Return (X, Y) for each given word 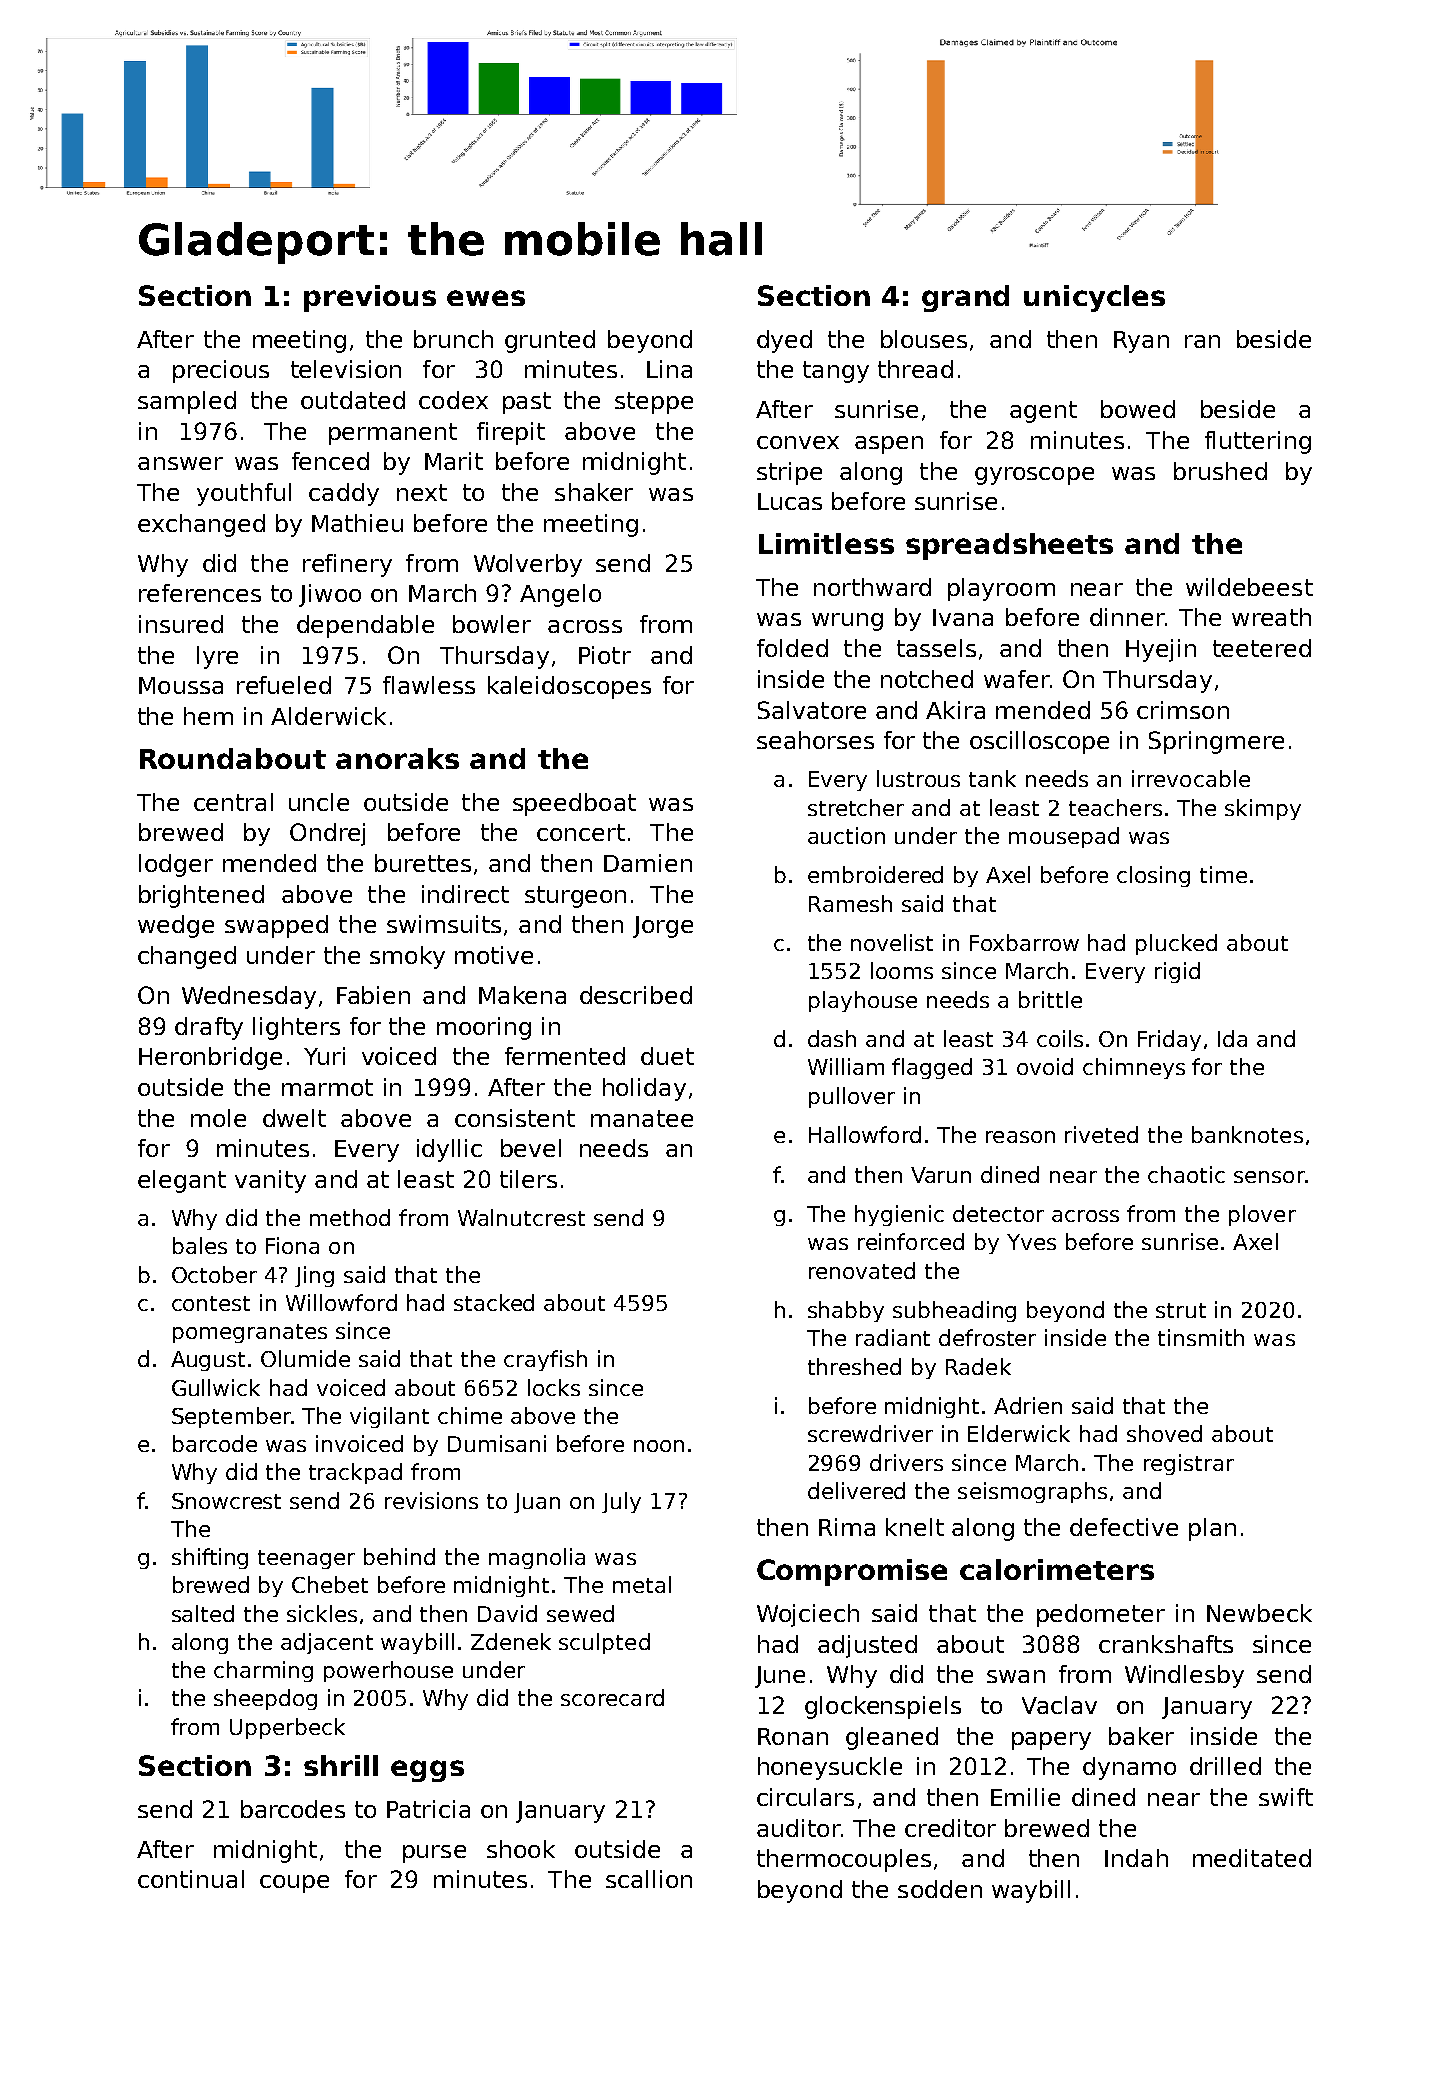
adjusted (867, 1646)
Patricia (428, 1809)
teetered (1262, 648)
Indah (1136, 1858)
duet (667, 1056)
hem (208, 716)
